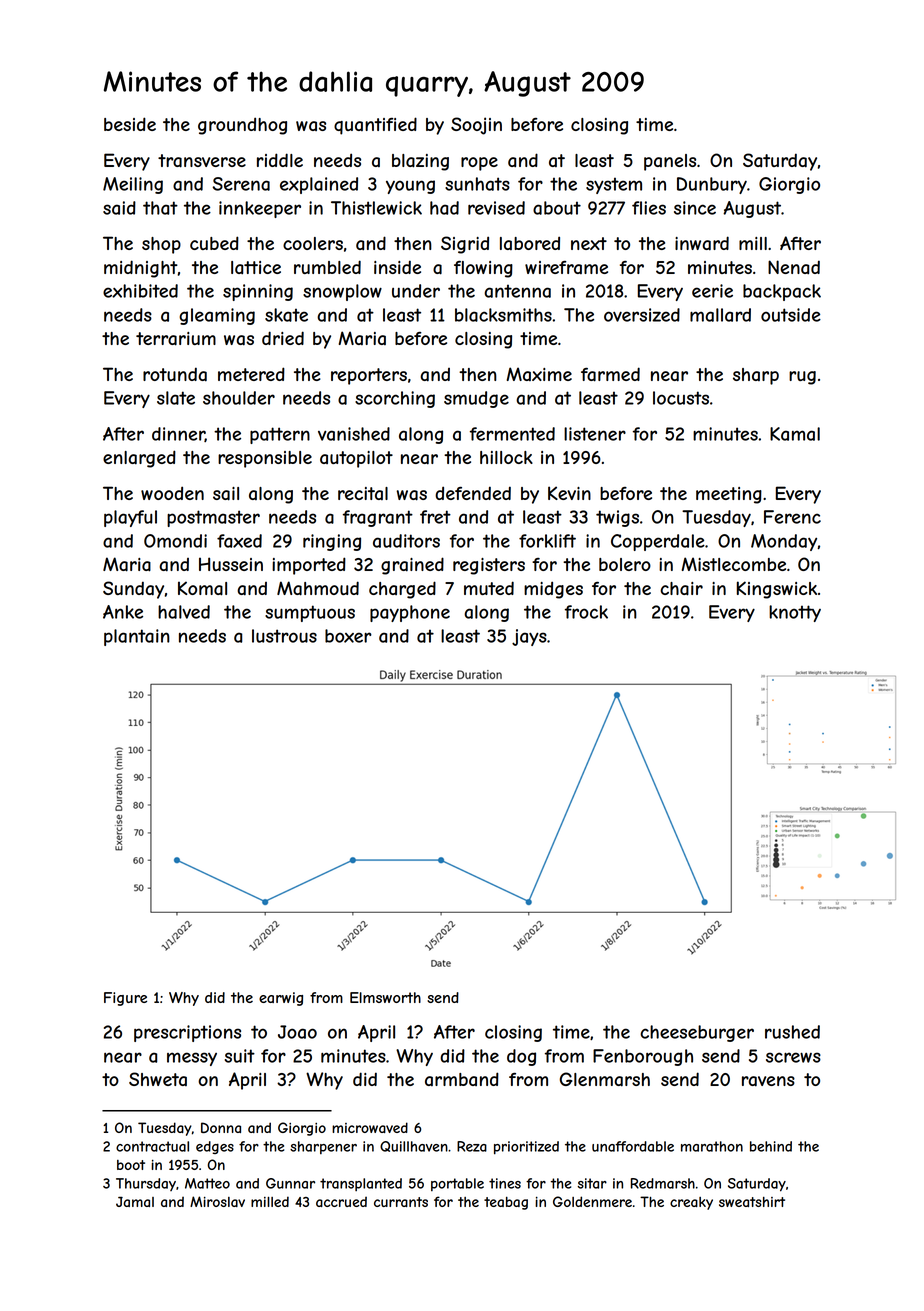 The width and height of the screenshot is (924, 1311). Describe the element at coordinates (792, 1032) in the screenshot. I see `rushed` at that location.
